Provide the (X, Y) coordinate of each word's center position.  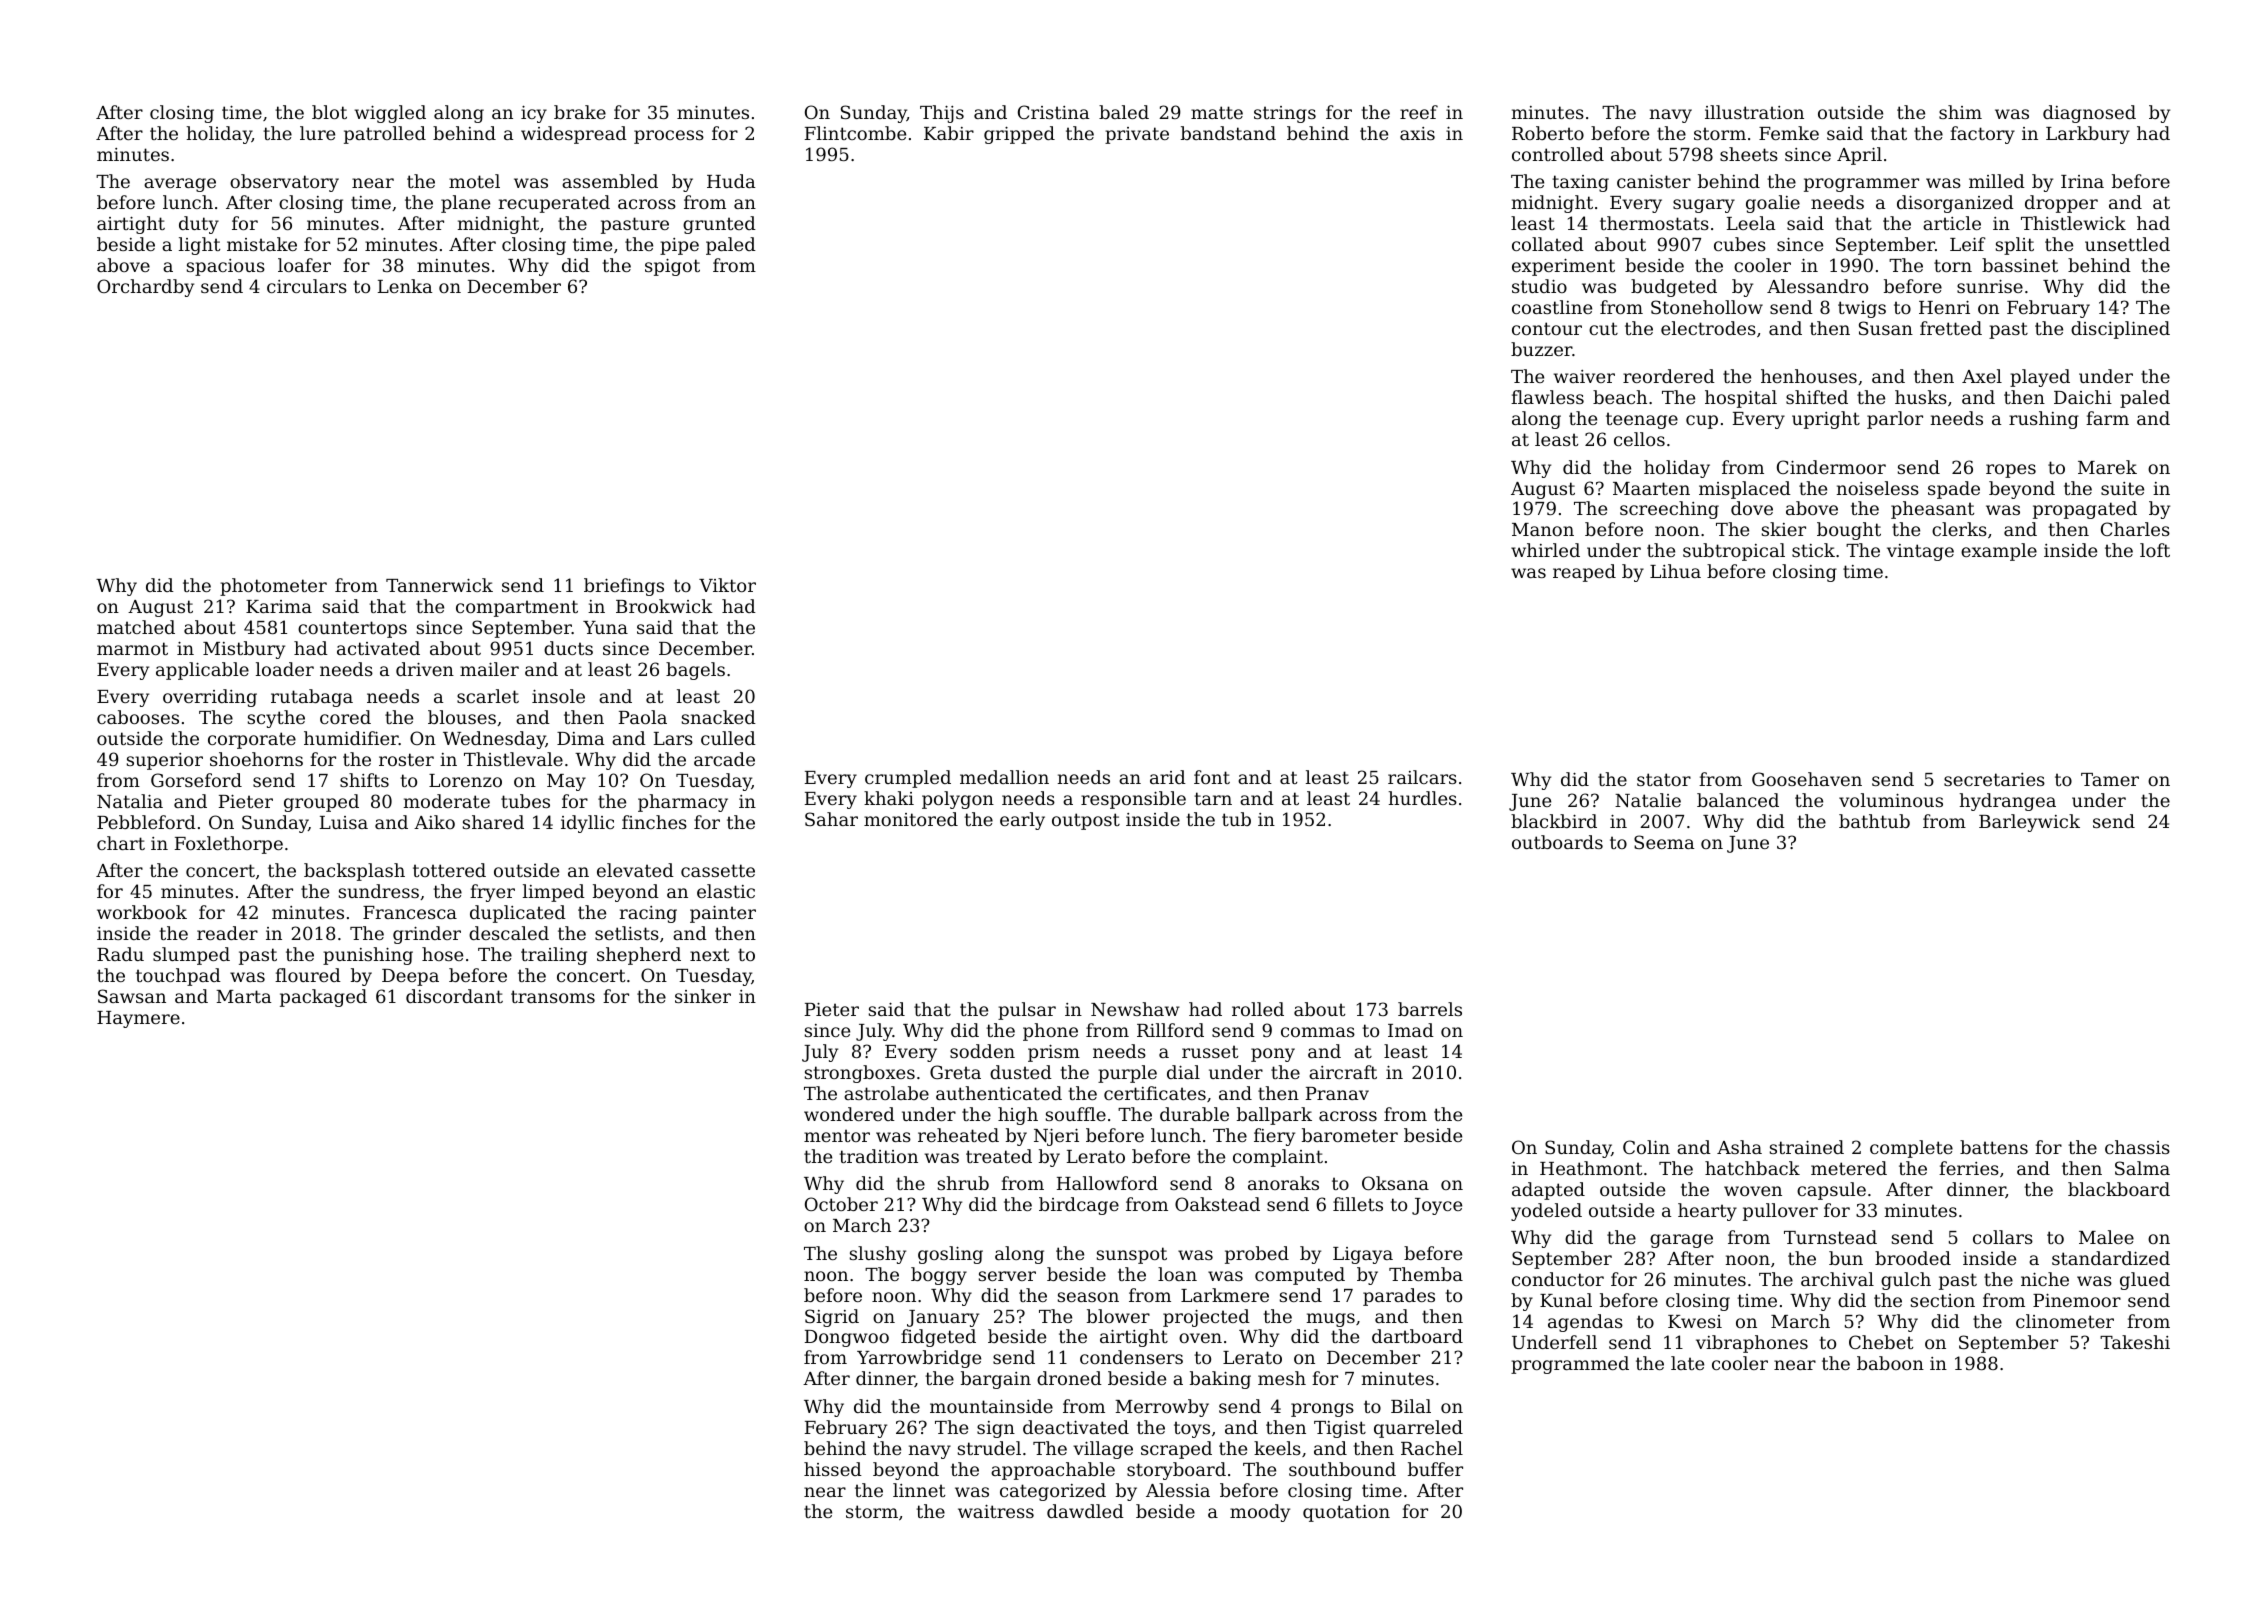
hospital (1741, 399)
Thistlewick (2073, 223)
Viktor (727, 585)
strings (1285, 114)
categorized (1053, 1492)
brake (580, 112)
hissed (833, 1469)
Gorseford (196, 780)
